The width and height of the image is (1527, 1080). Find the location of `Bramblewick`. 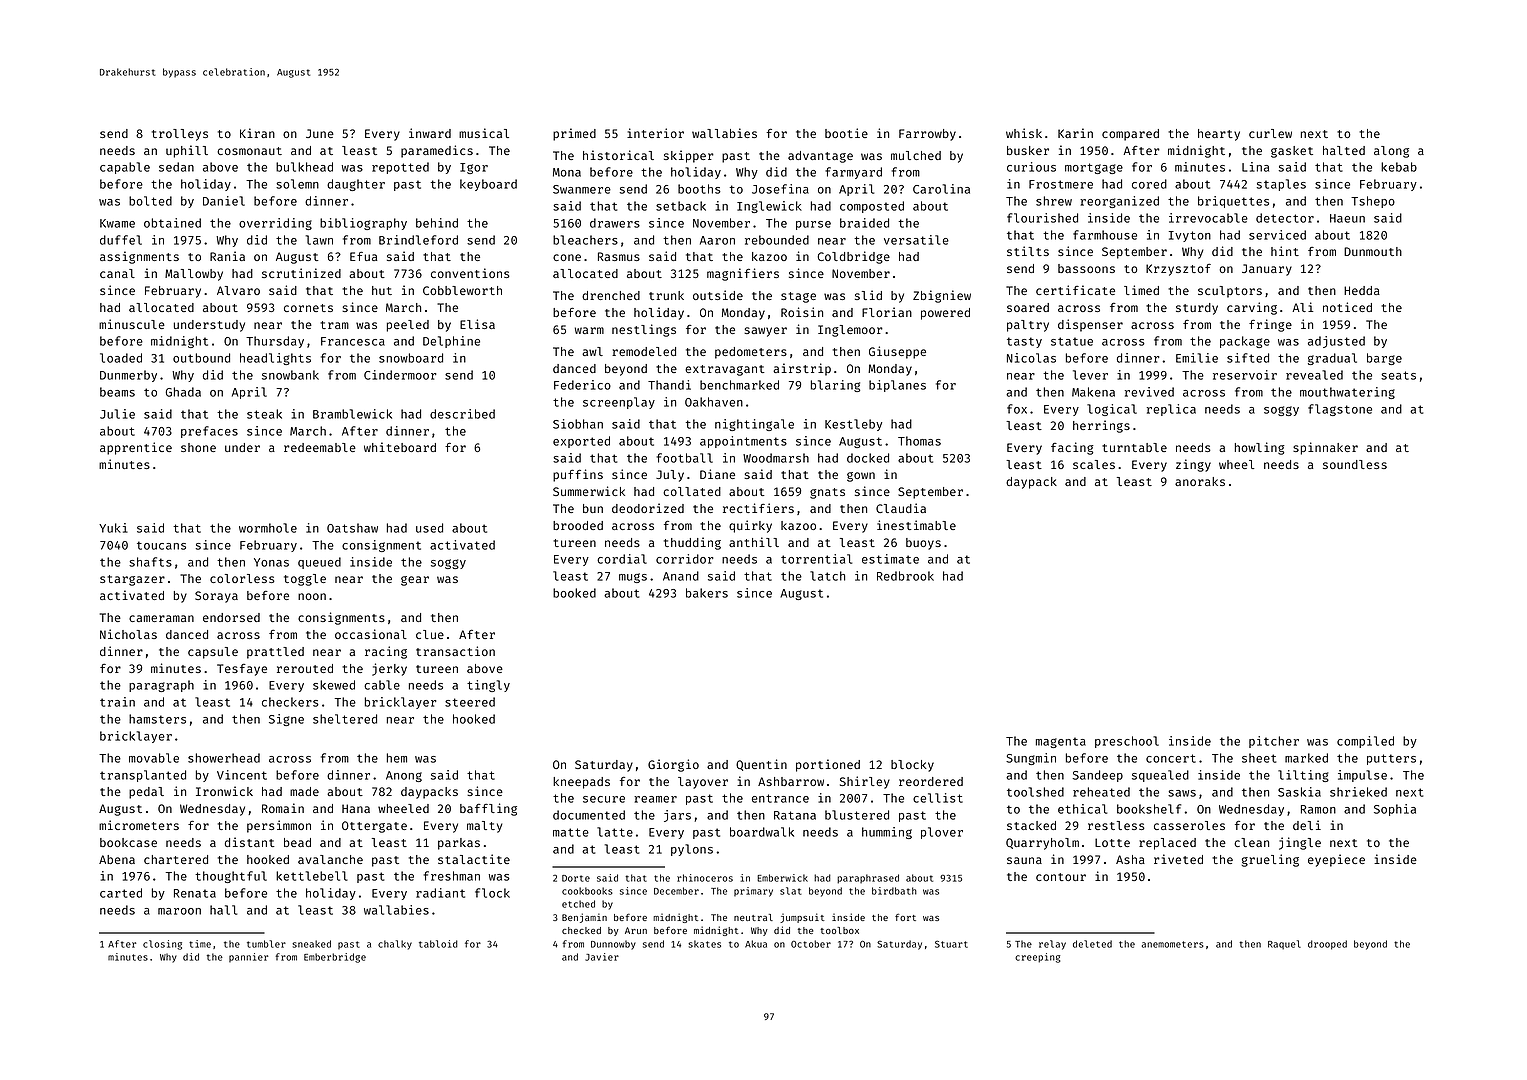

Bramblewick is located at coordinates (352, 414).
